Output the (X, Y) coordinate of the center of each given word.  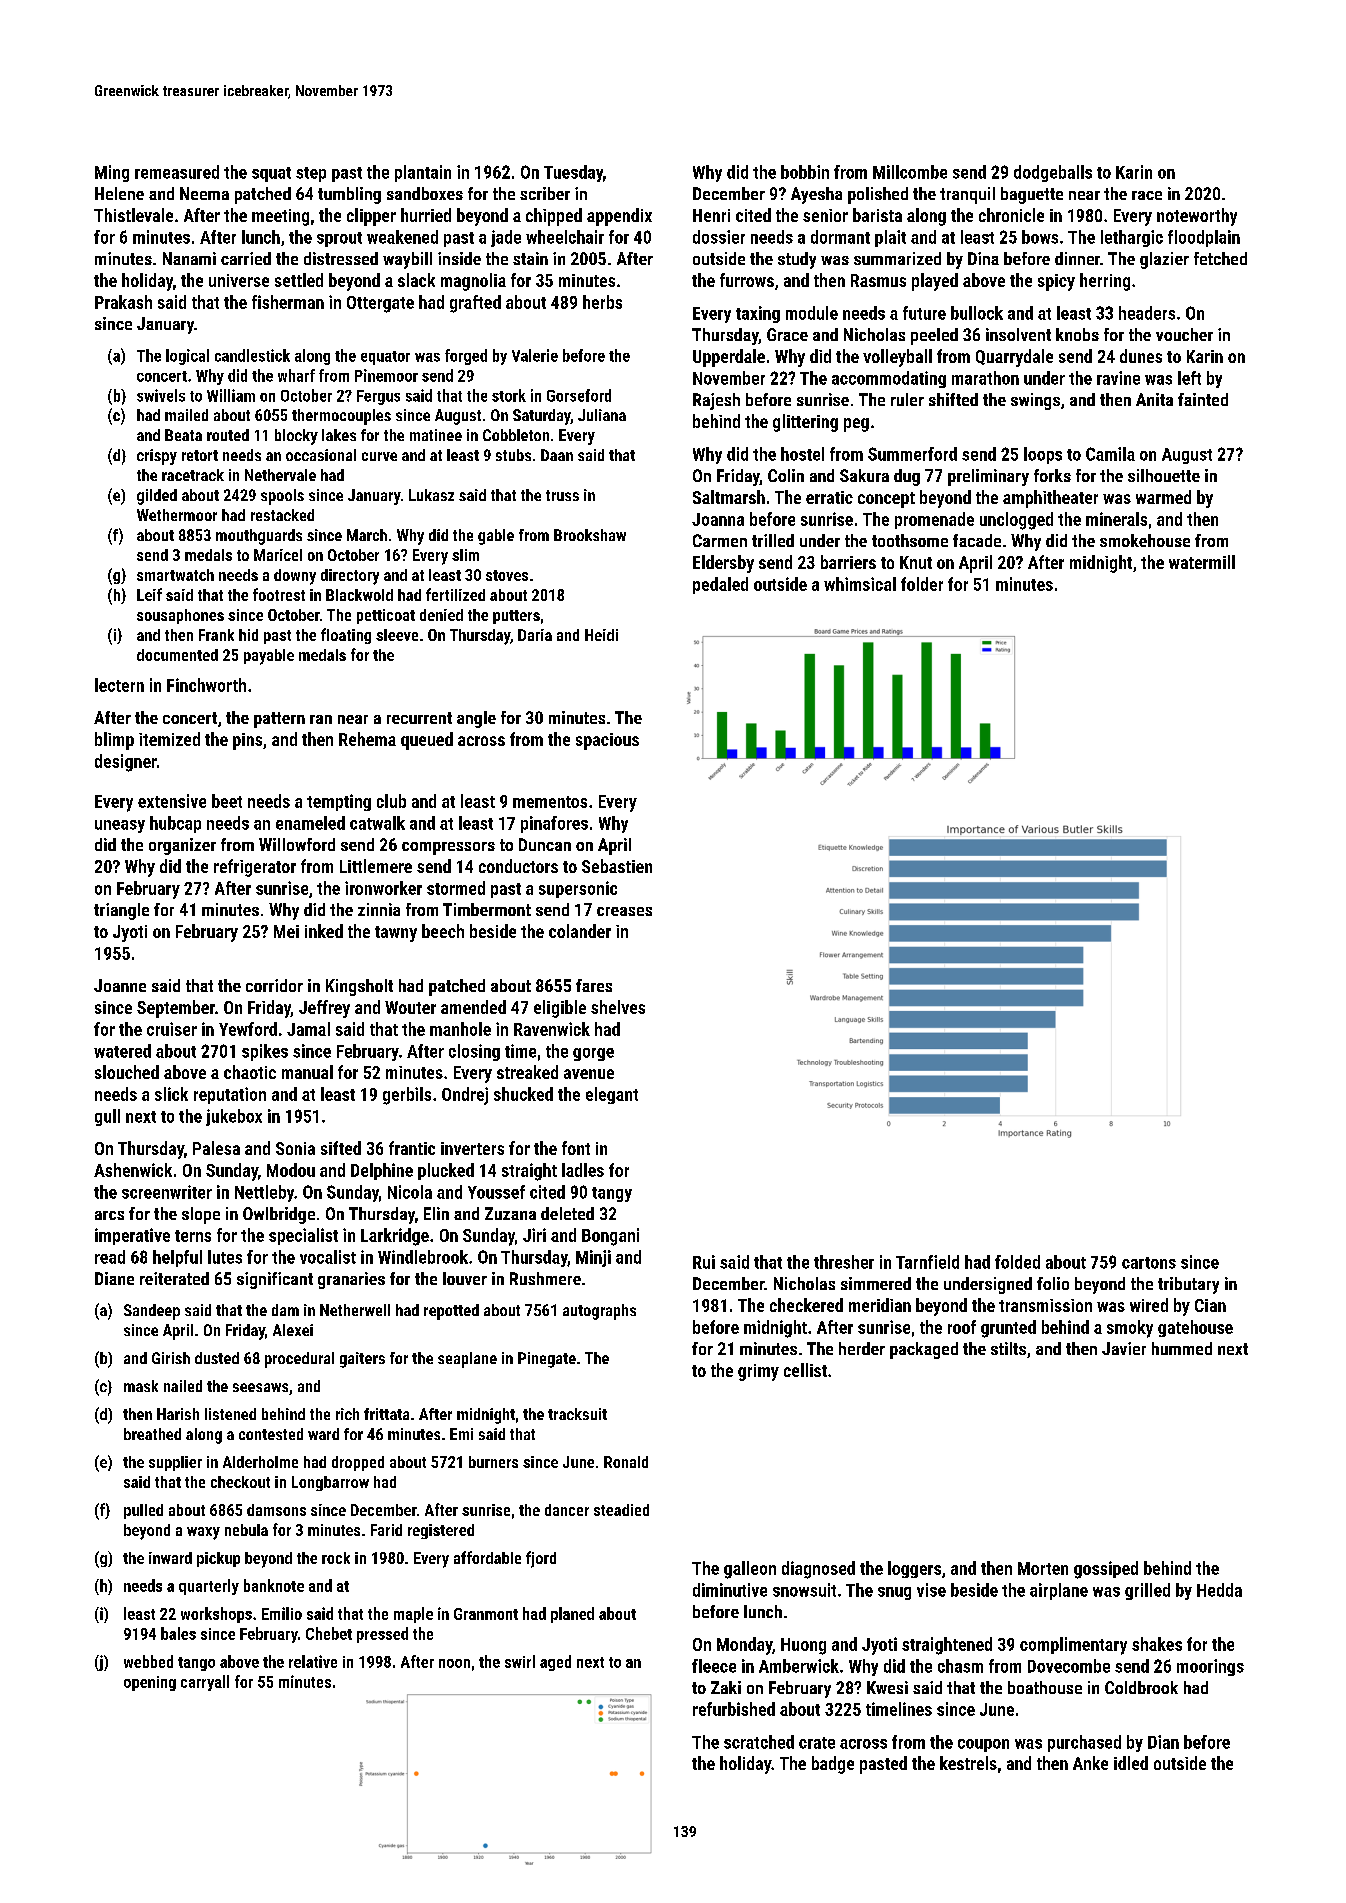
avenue (589, 1074)
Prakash (123, 302)
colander (580, 931)
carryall (205, 1683)
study (797, 260)
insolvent (1018, 334)
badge (833, 1765)
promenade (934, 520)
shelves (618, 1007)
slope (201, 1215)
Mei (286, 931)
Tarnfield (927, 1262)
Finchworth (206, 685)
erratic (829, 497)
